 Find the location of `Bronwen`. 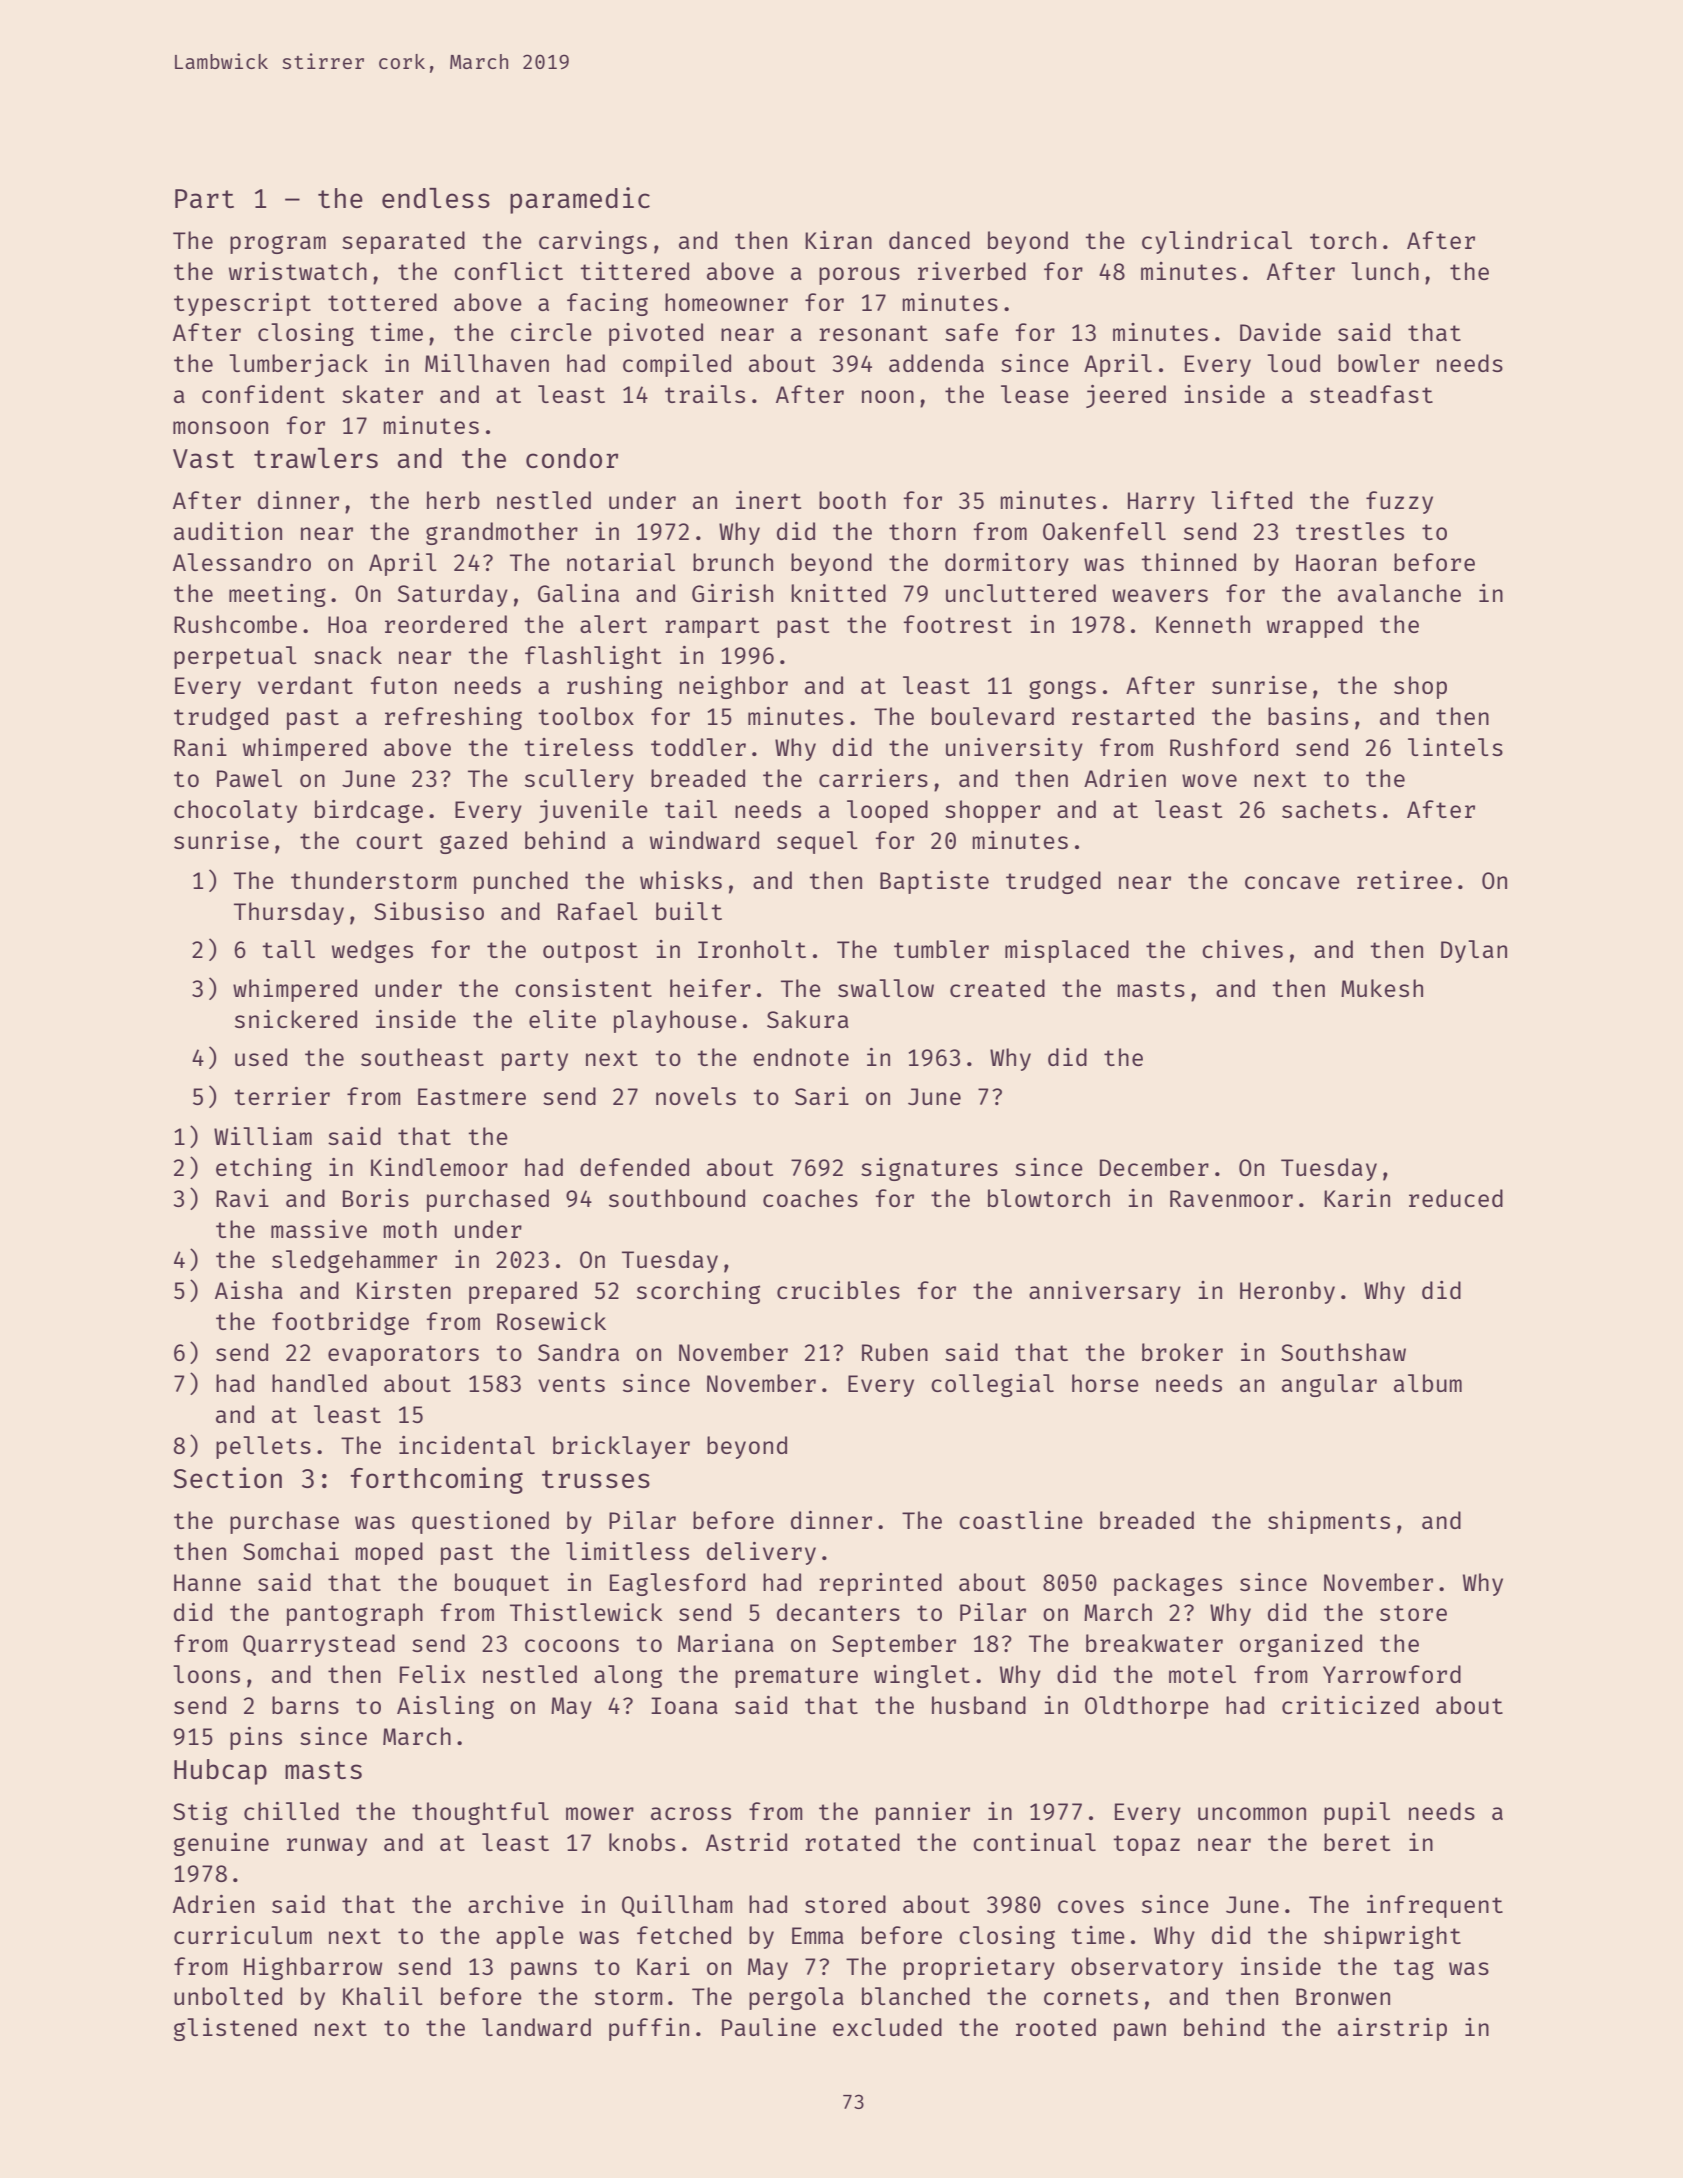

Bronwen is located at coordinates (1343, 1996).
